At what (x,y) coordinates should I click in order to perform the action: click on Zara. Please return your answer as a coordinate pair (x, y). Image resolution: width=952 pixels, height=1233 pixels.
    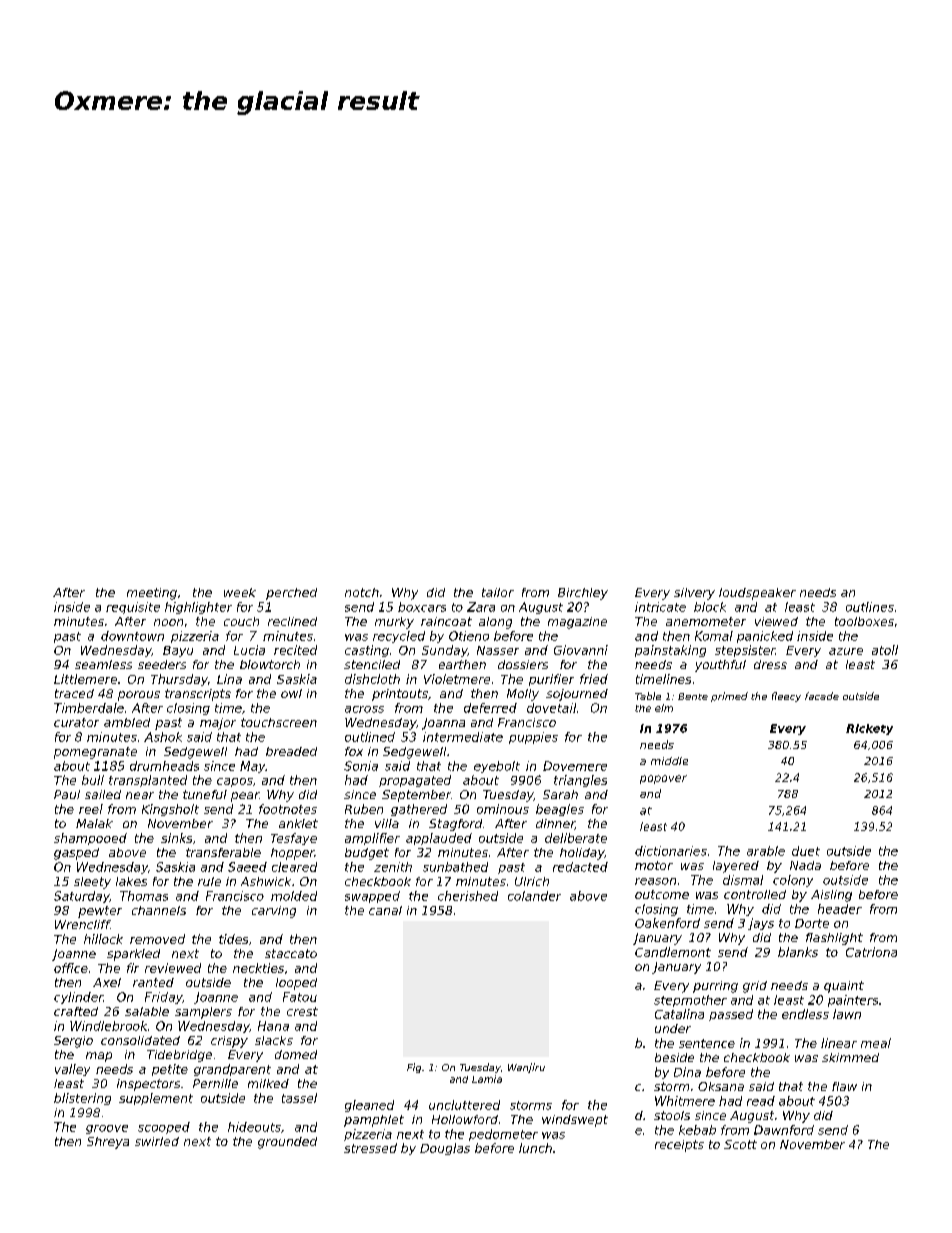
    Looking at the image, I should click on (481, 607).
